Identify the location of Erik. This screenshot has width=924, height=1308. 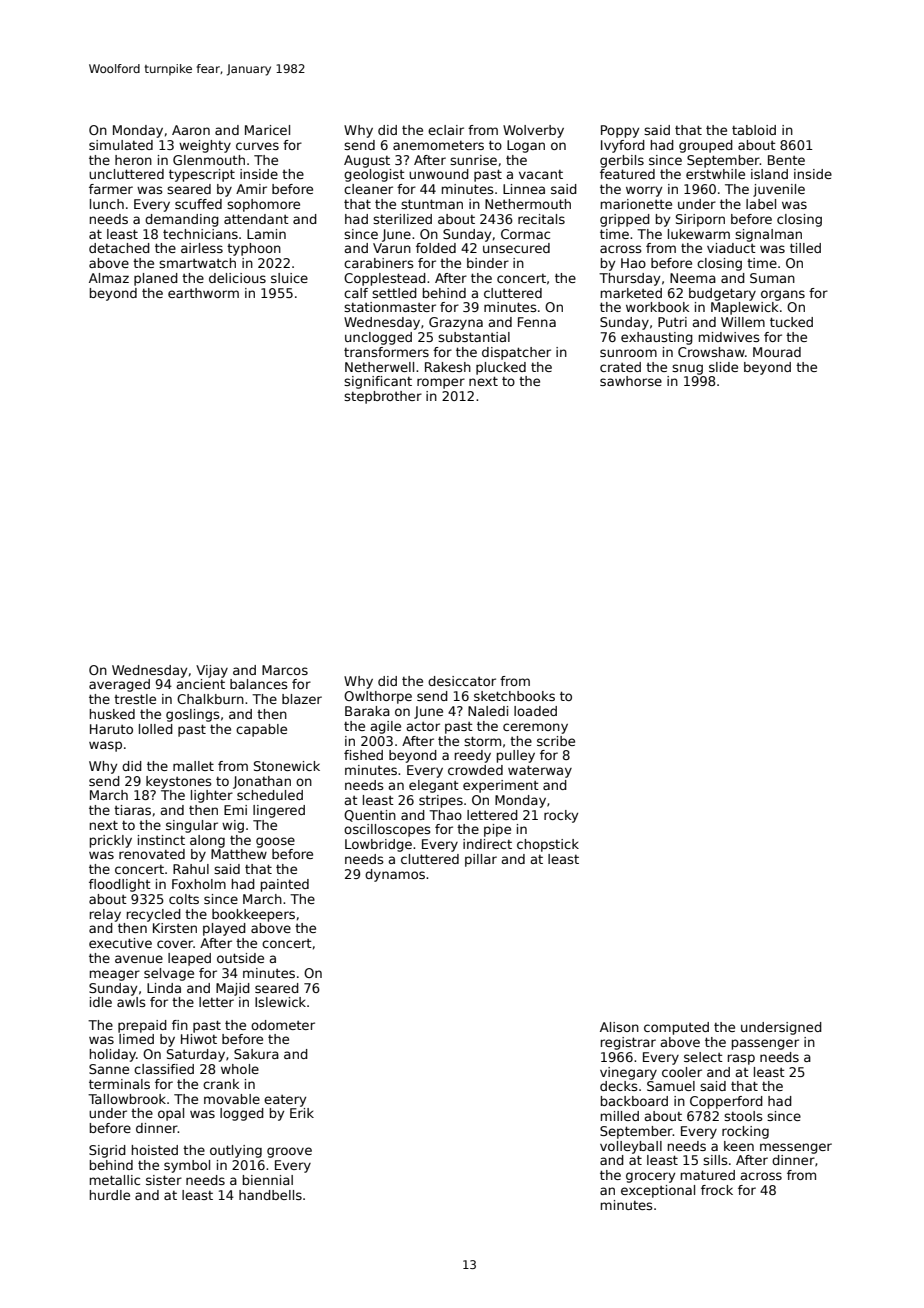
(302, 1113).
